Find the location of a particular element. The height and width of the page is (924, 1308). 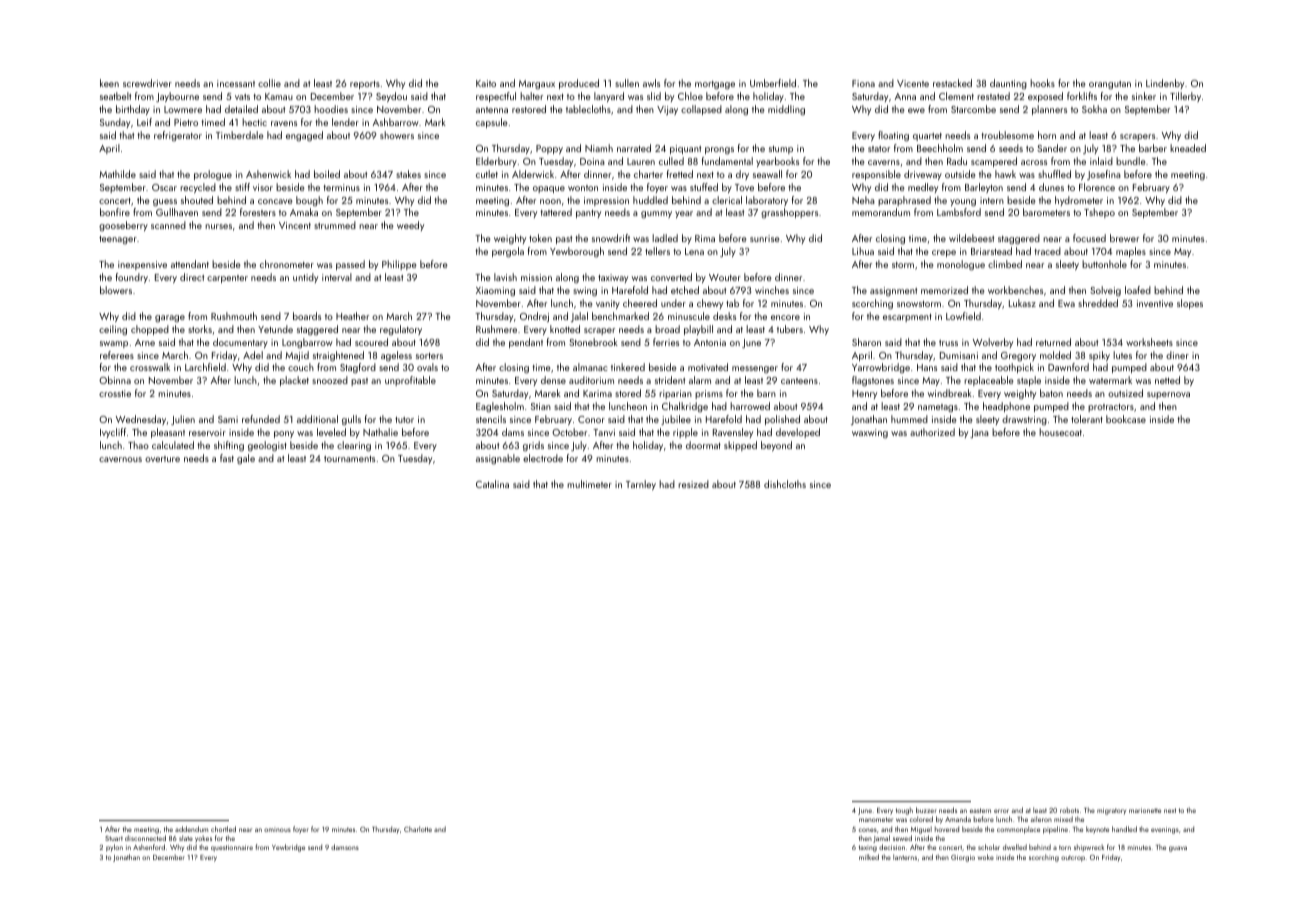

stencils is located at coordinates (491, 419).
